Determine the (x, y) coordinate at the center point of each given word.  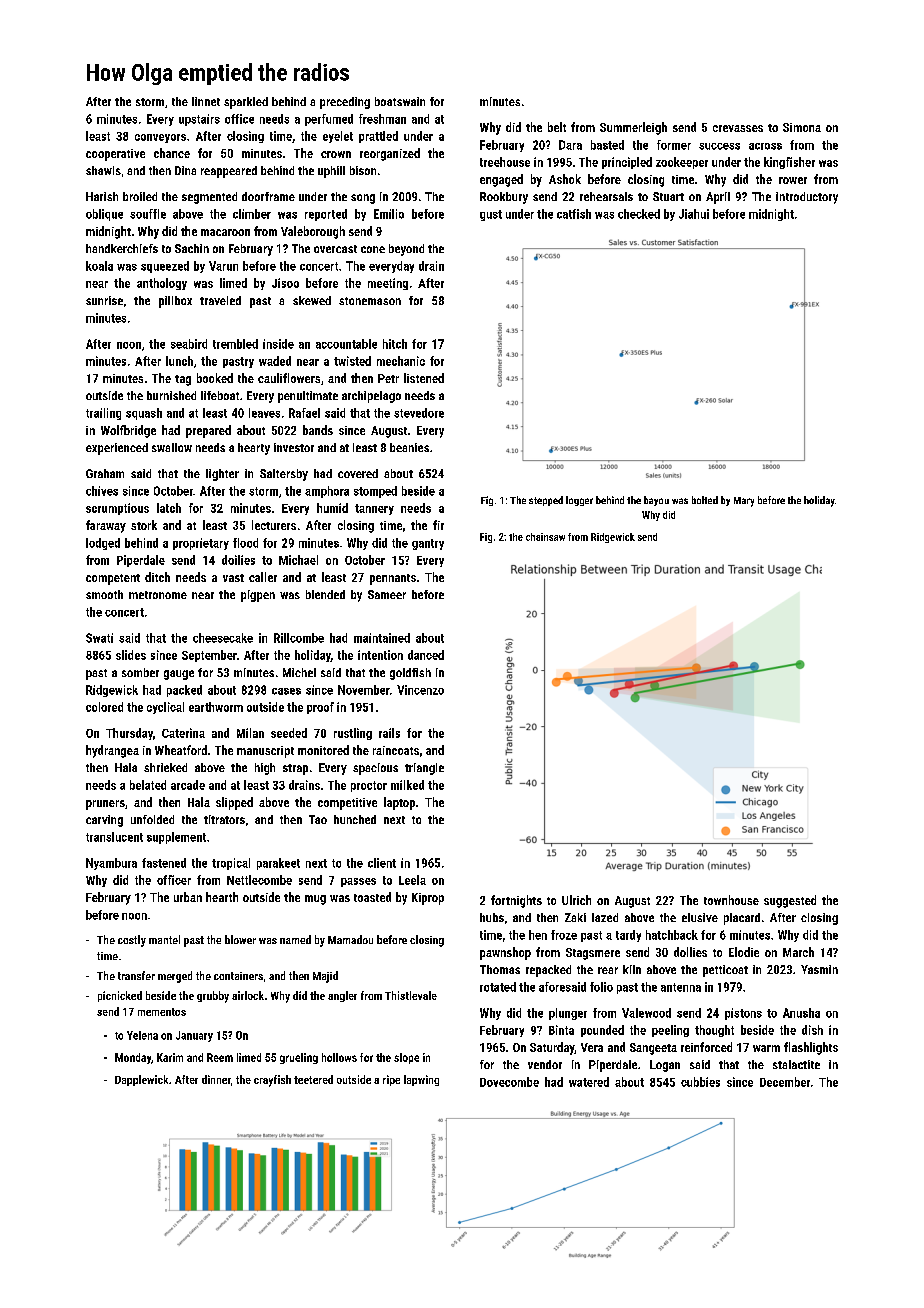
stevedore (419, 413)
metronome (158, 595)
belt (557, 127)
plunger (568, 1014)
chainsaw (545, 537)
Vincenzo (420, 690)
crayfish (272, 1081)
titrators (224, 819)
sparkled (246, 103)
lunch (179, 361)
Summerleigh (633, 128)
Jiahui (694, 214)
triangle (424, 769)
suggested (790, 901)
